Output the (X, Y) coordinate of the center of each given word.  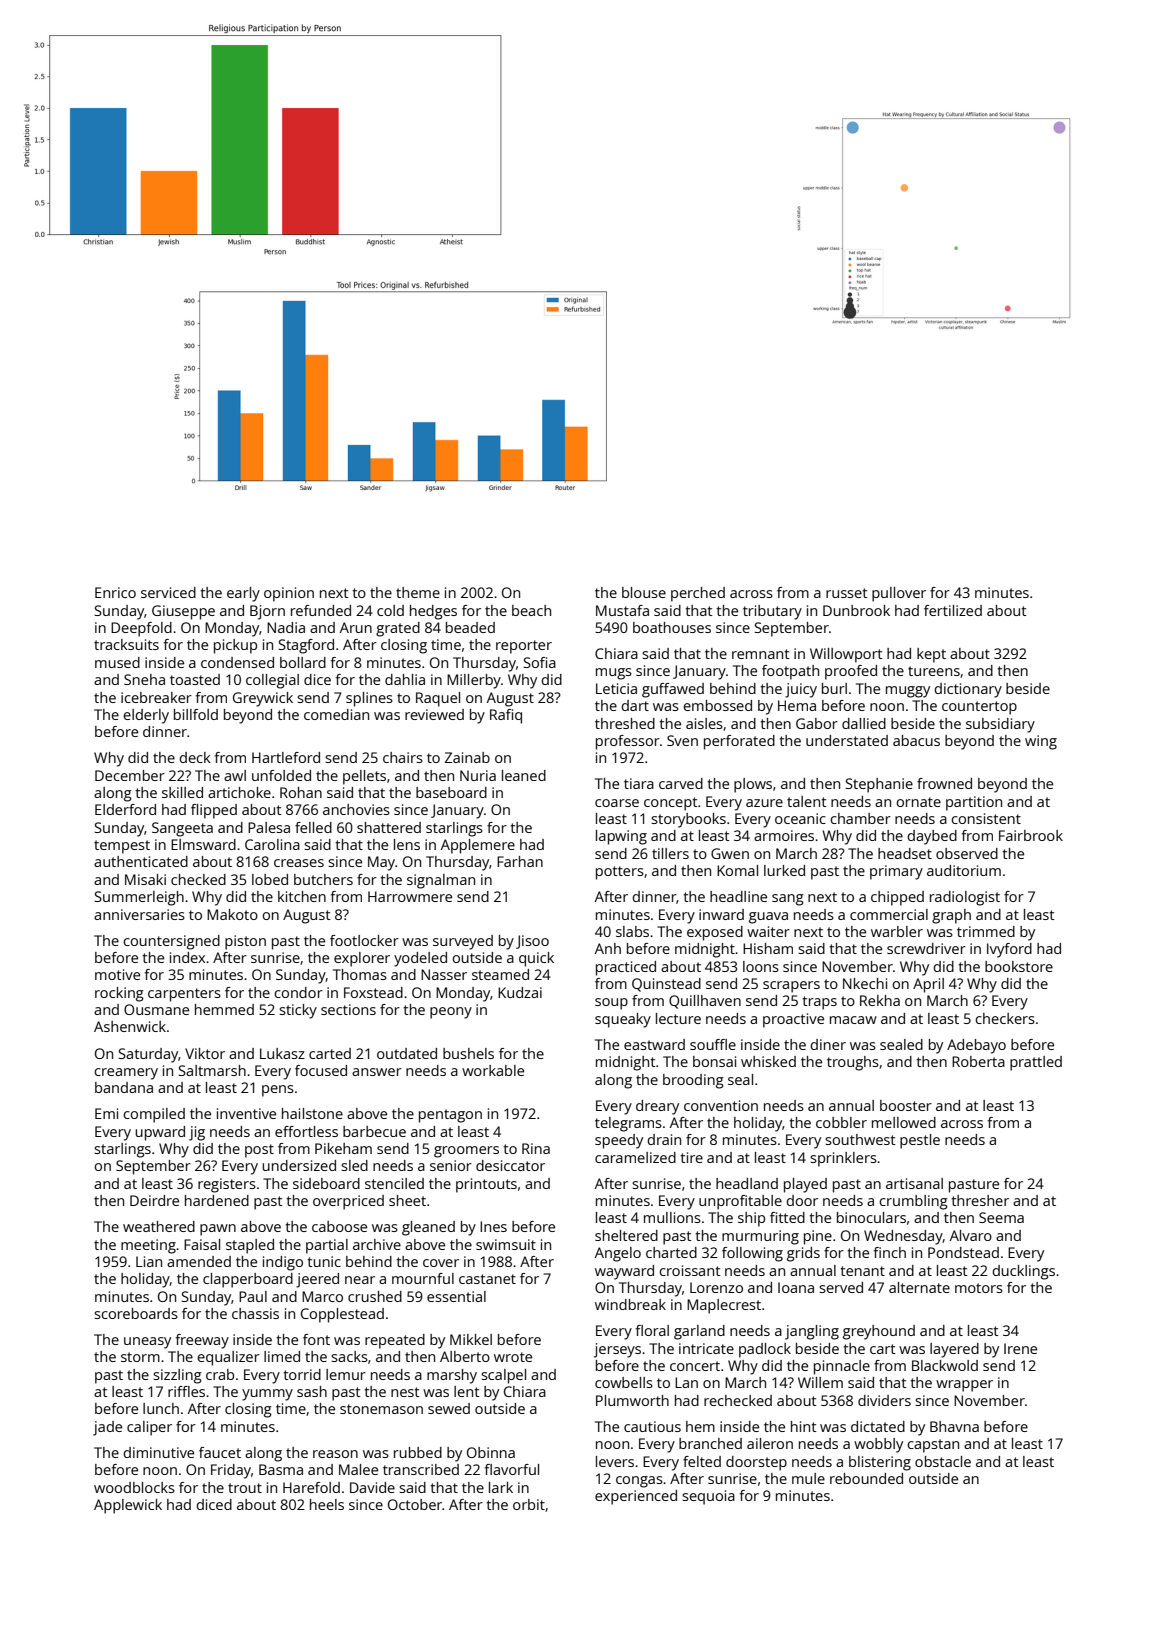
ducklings (1023, 1272)
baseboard (451, 792)
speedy (619, 1141)
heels (327, 1504)
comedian (336, 714)
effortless (306, 1131)
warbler (897, 931)
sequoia (708, 1497)
